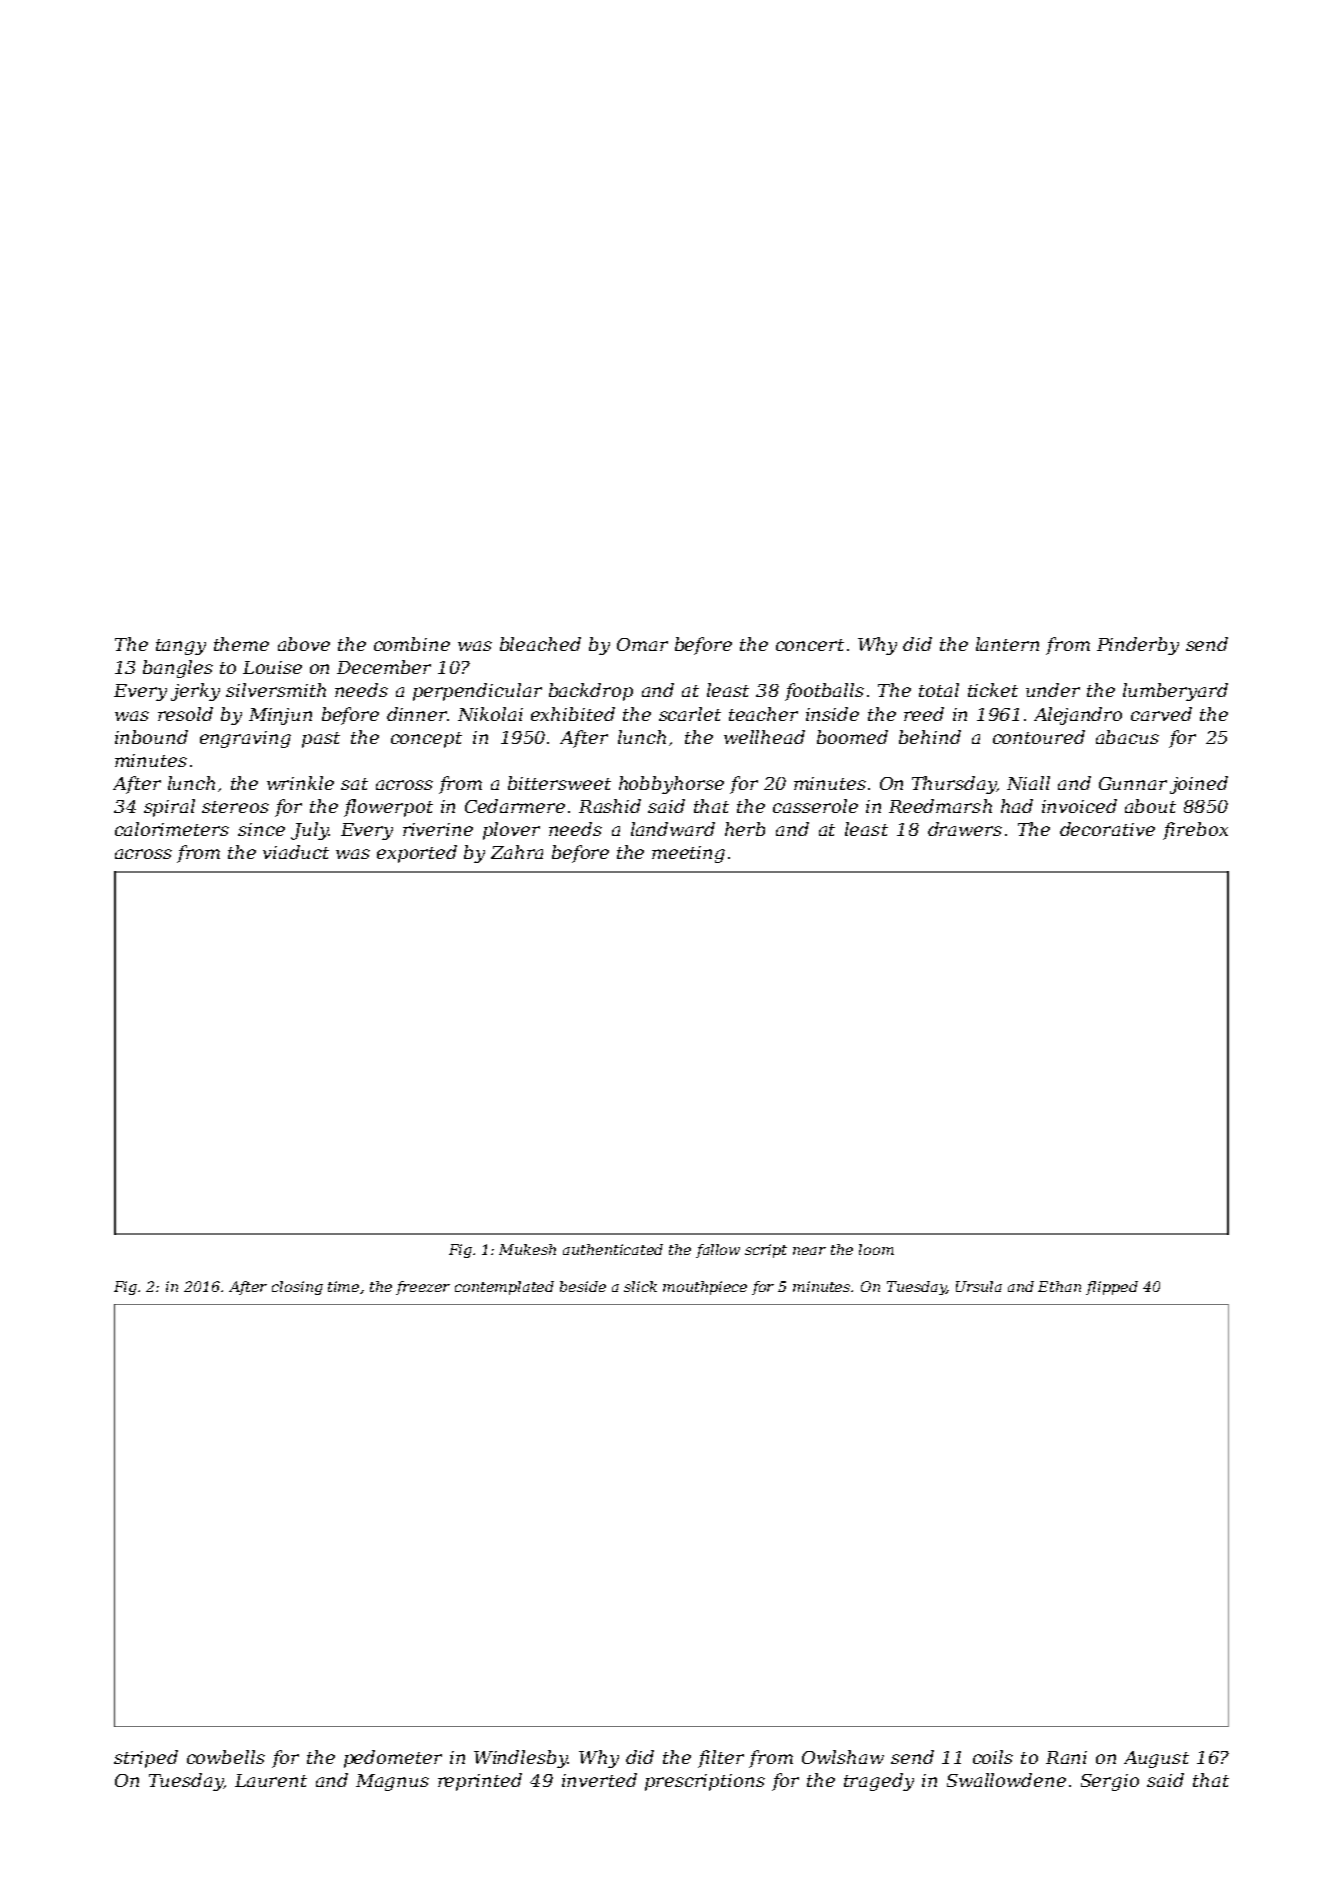 This page has height=1900, width=1343. Describe the element at coordinates (688, 854) in the page. I see `meeting` at that location.
